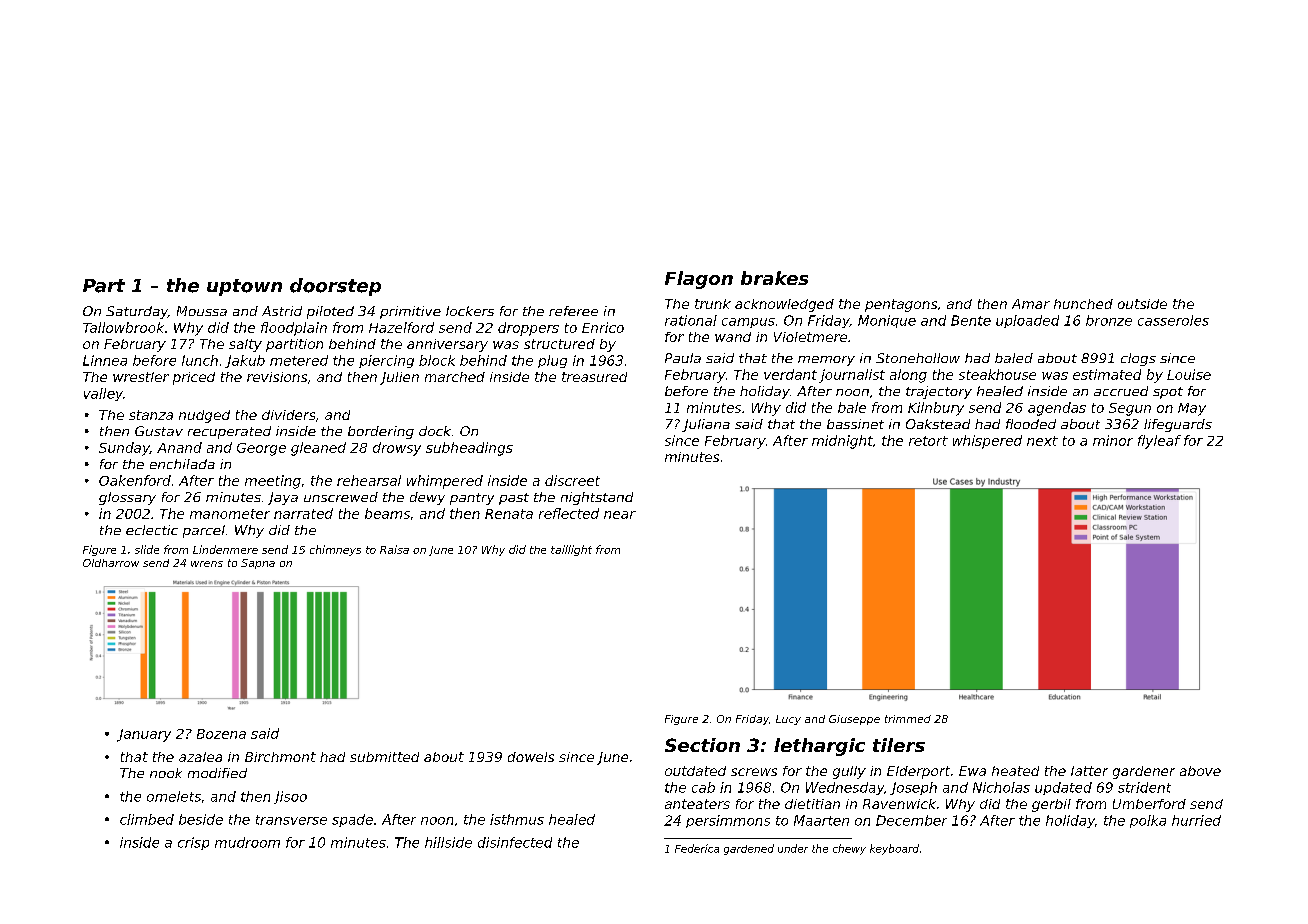 The width and height of the screenshot is (1308, 924). Describe the element at coordinates (335, 287) in the screenshot. I see `doorstep` at that location.
